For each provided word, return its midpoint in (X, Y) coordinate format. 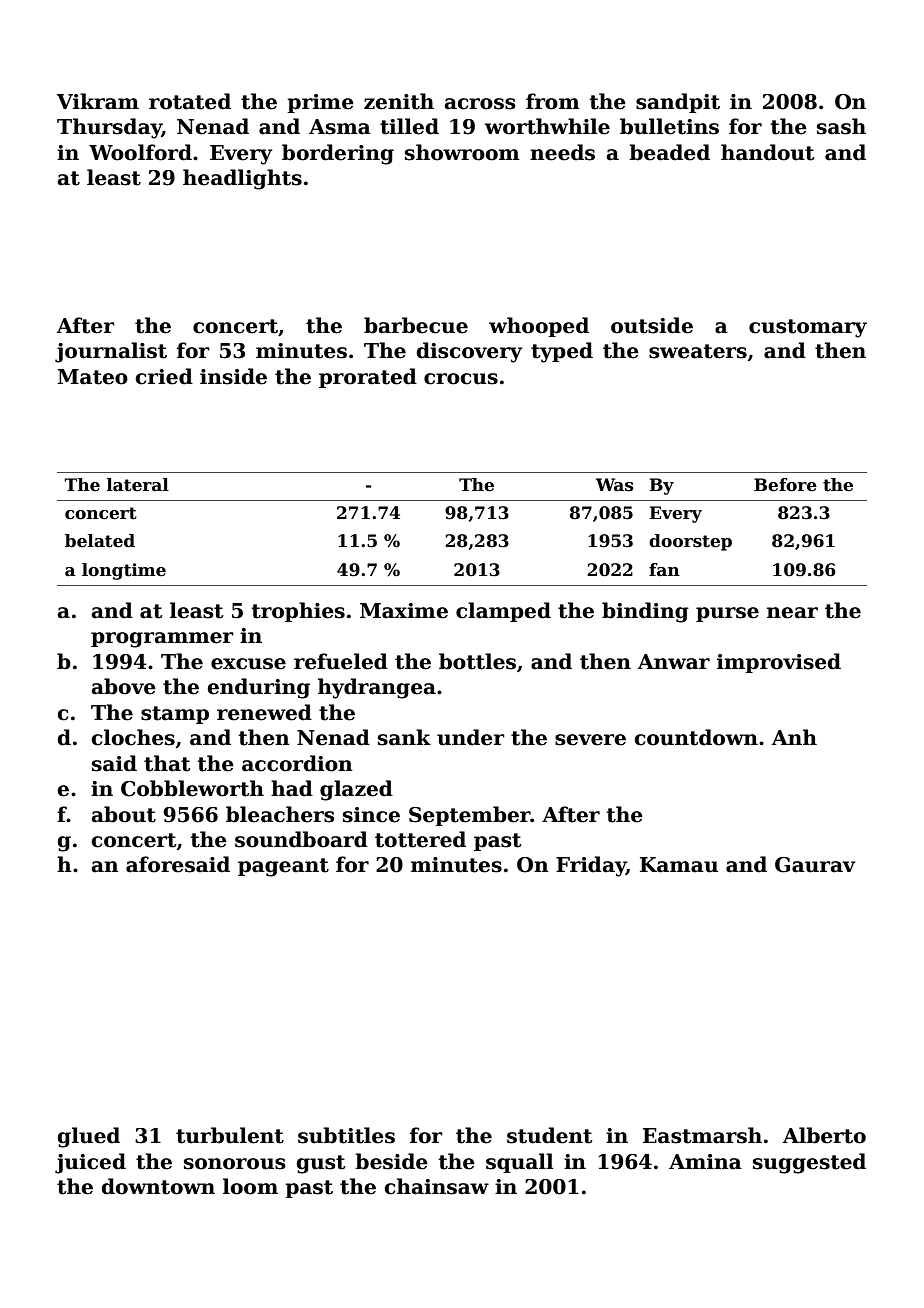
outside (652, 325)
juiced (90, 1163)
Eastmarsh (702, 1135)
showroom (462, 152)
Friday (591, 866)
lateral (138, 485)
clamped (503, 612)
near (792, 613)
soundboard (301, 839)
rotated (190, 101)
